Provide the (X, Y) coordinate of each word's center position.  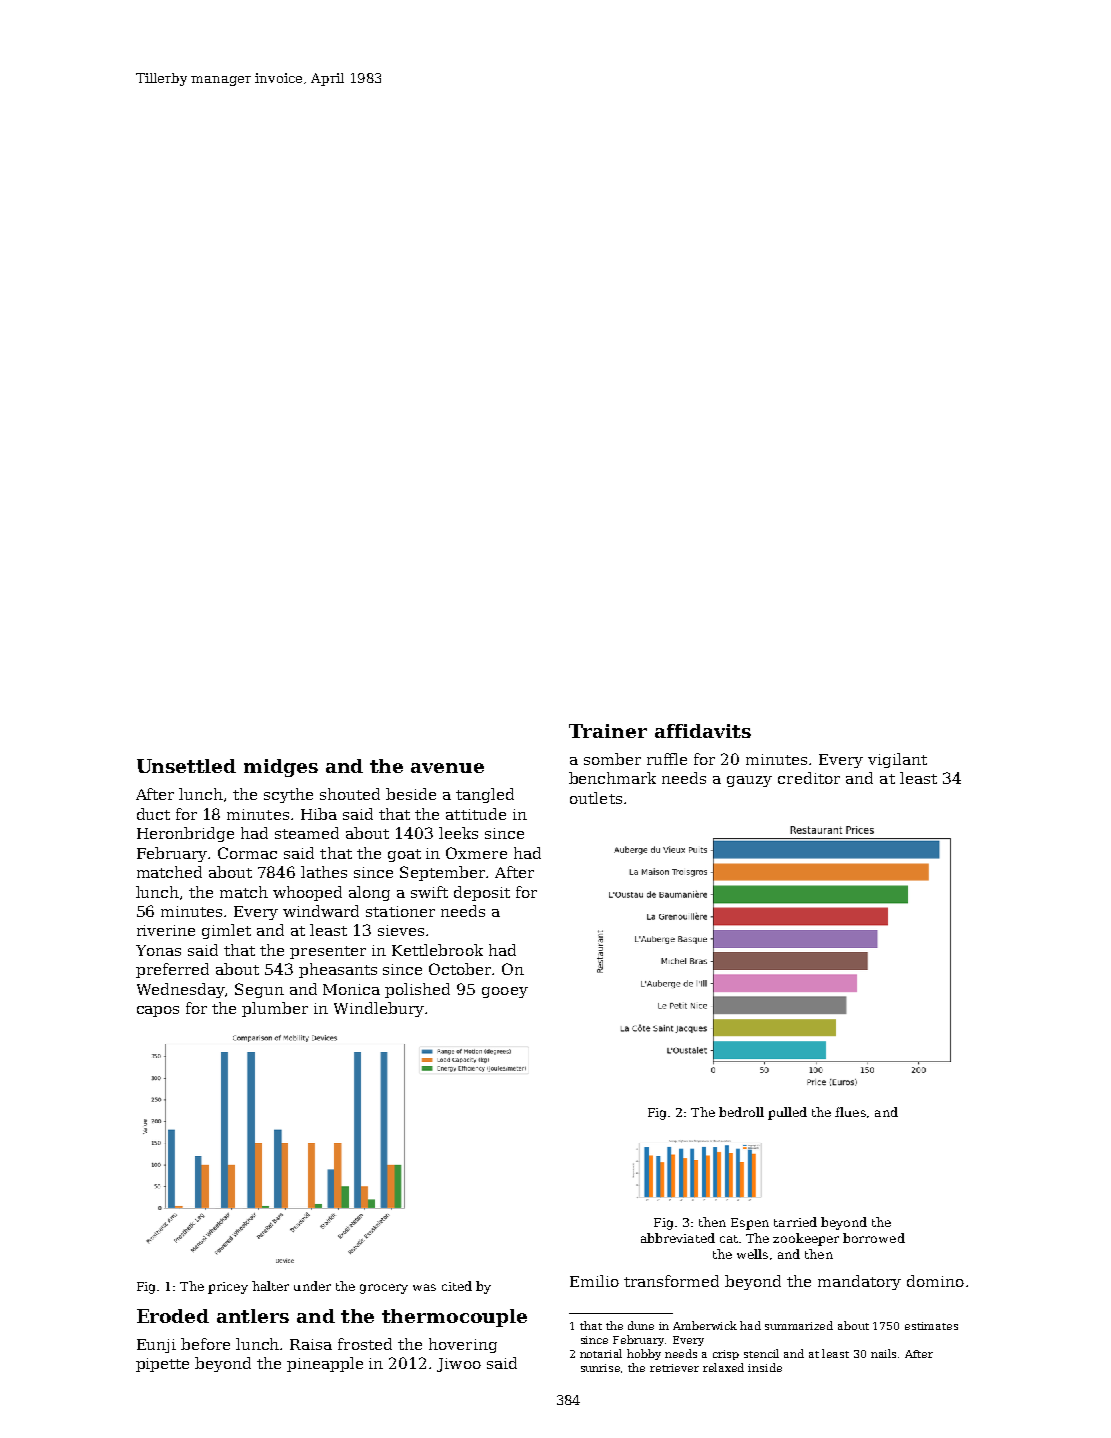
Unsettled (186, 766)
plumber (275, 1009)
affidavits (703, 731)
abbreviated (678, 1238)
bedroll (741, 1112)
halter (270, 1286)
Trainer (608, 731)
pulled (787, 1113)
